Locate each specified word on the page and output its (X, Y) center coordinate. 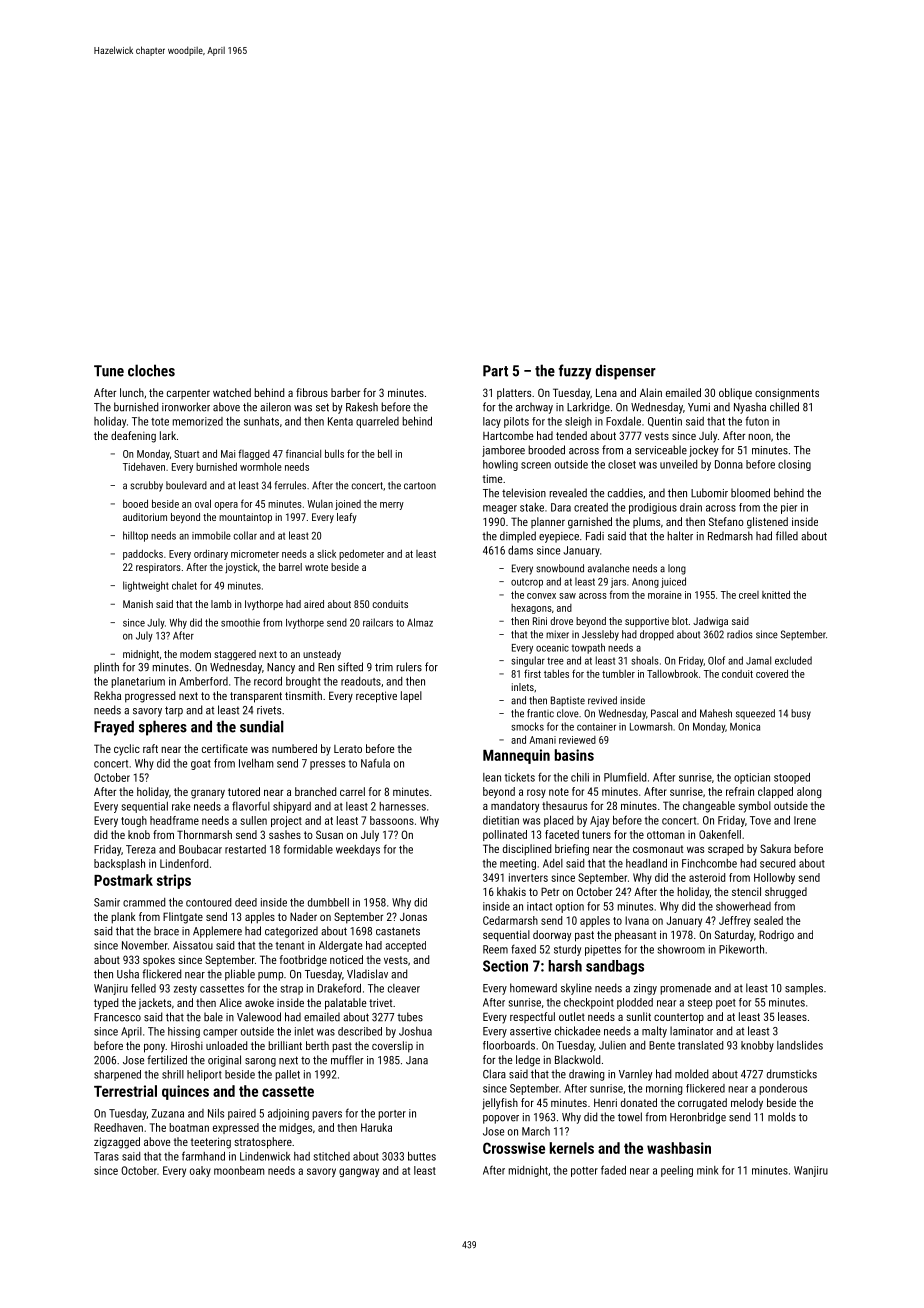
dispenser (626, 372)
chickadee (577, 1031)
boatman (189, 1127)
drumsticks (792, 1074)
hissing (184, 1032)
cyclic (127, 750)
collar (245, 535)
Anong (645, 583)
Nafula (375, 763)
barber (345, 392)
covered (772, 673)
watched (232, 392)
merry (392, 506)
